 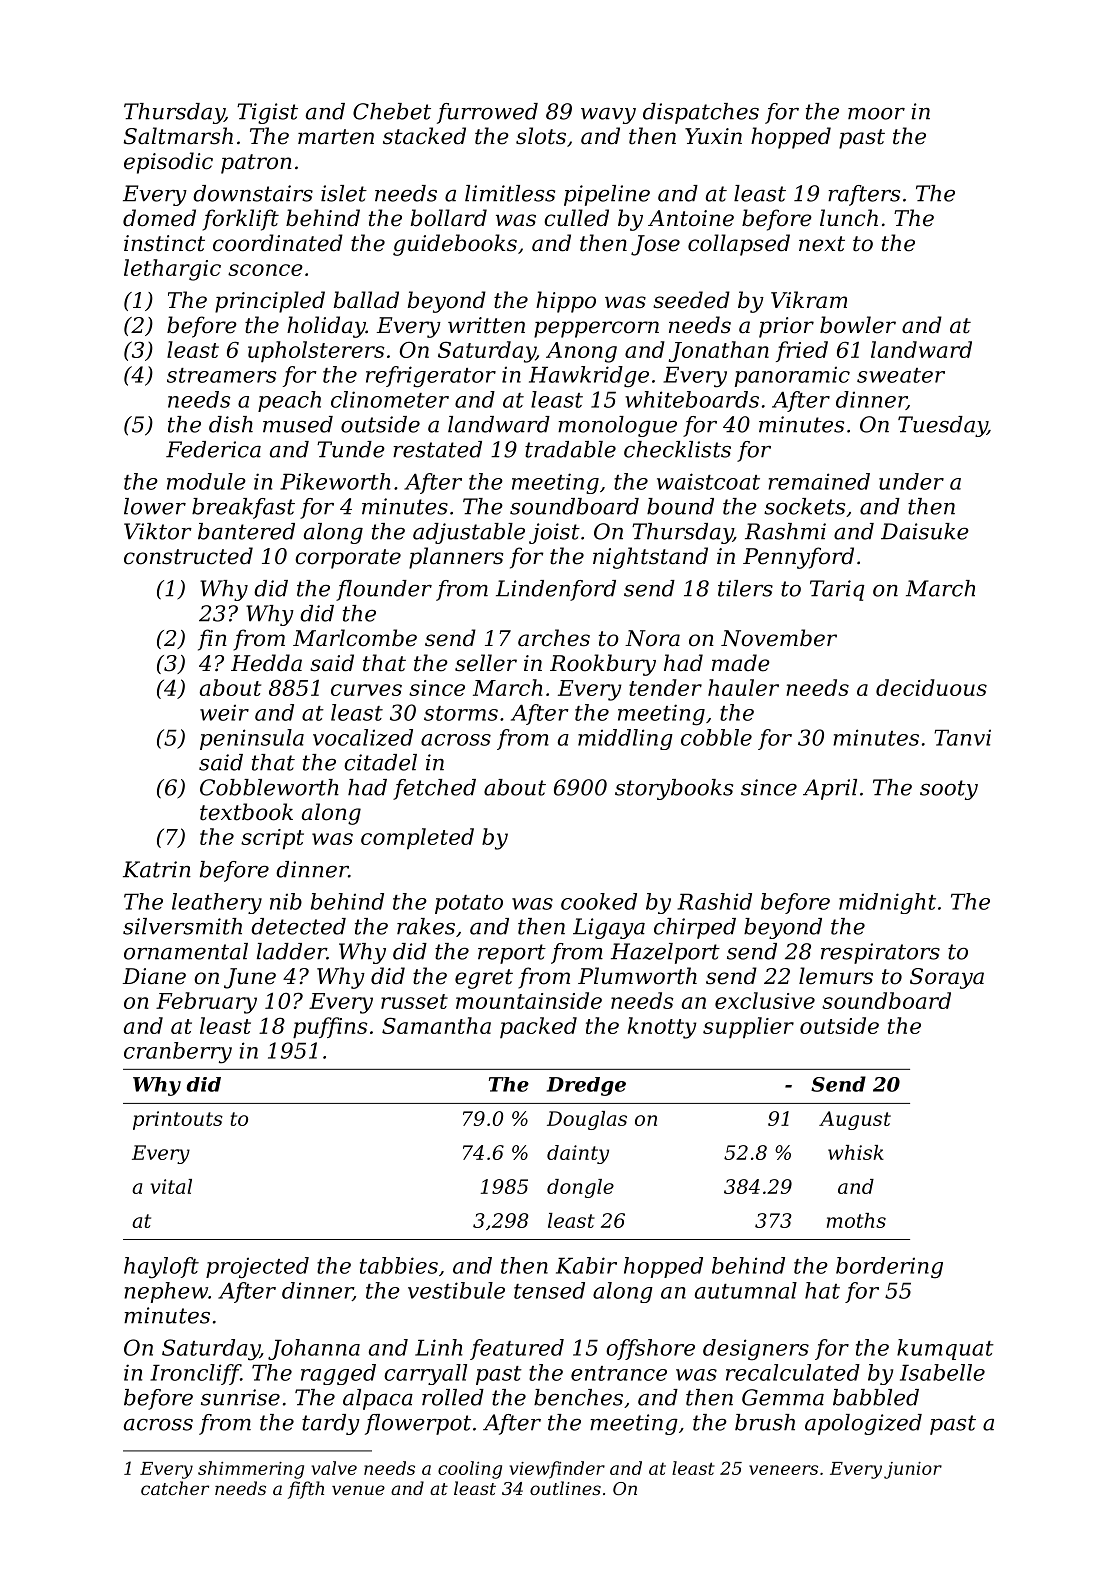 I want to click on Ironcliff, so click(x=195, y=1374).
